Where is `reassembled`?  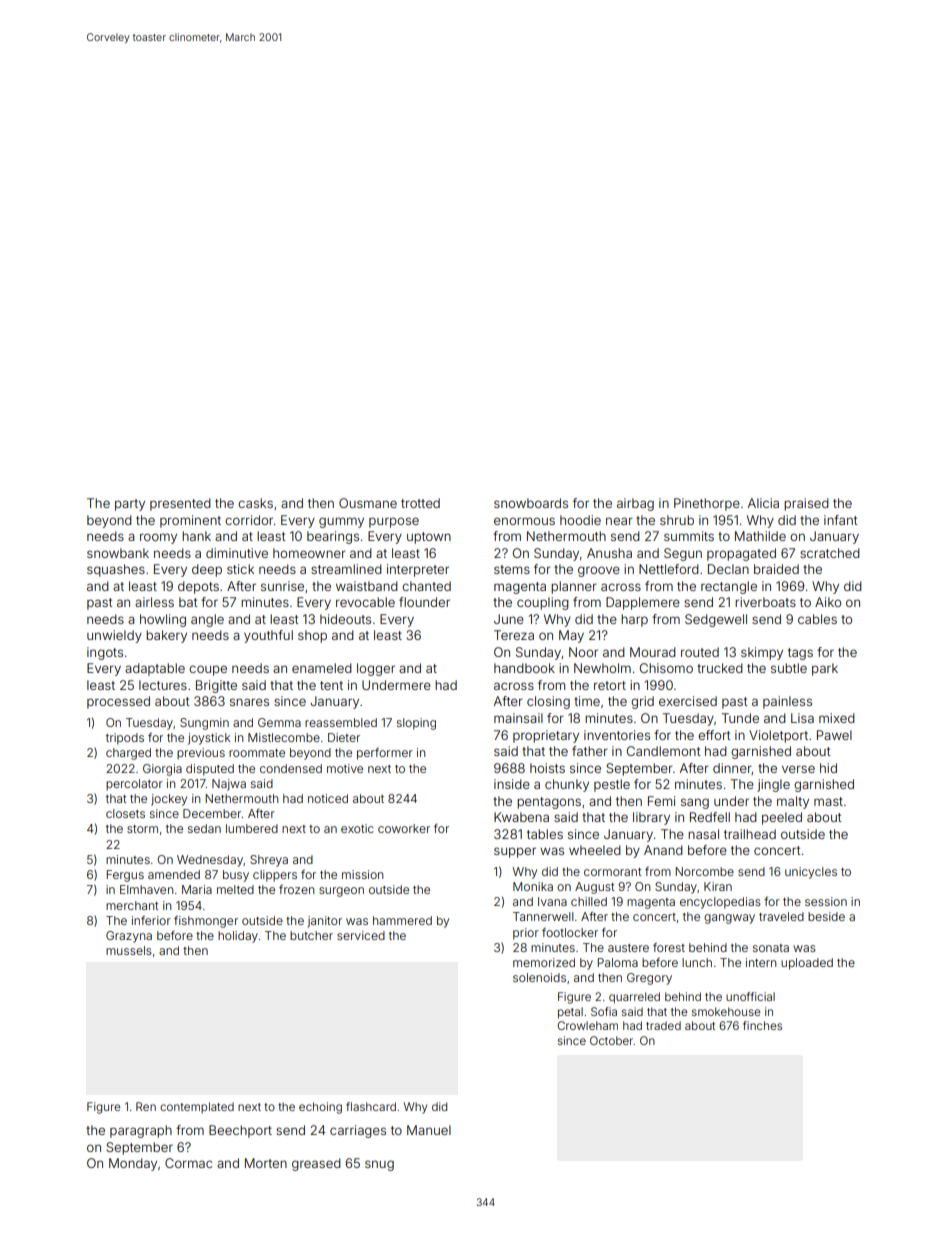 reassembled is located at coordinates (341, 722).
